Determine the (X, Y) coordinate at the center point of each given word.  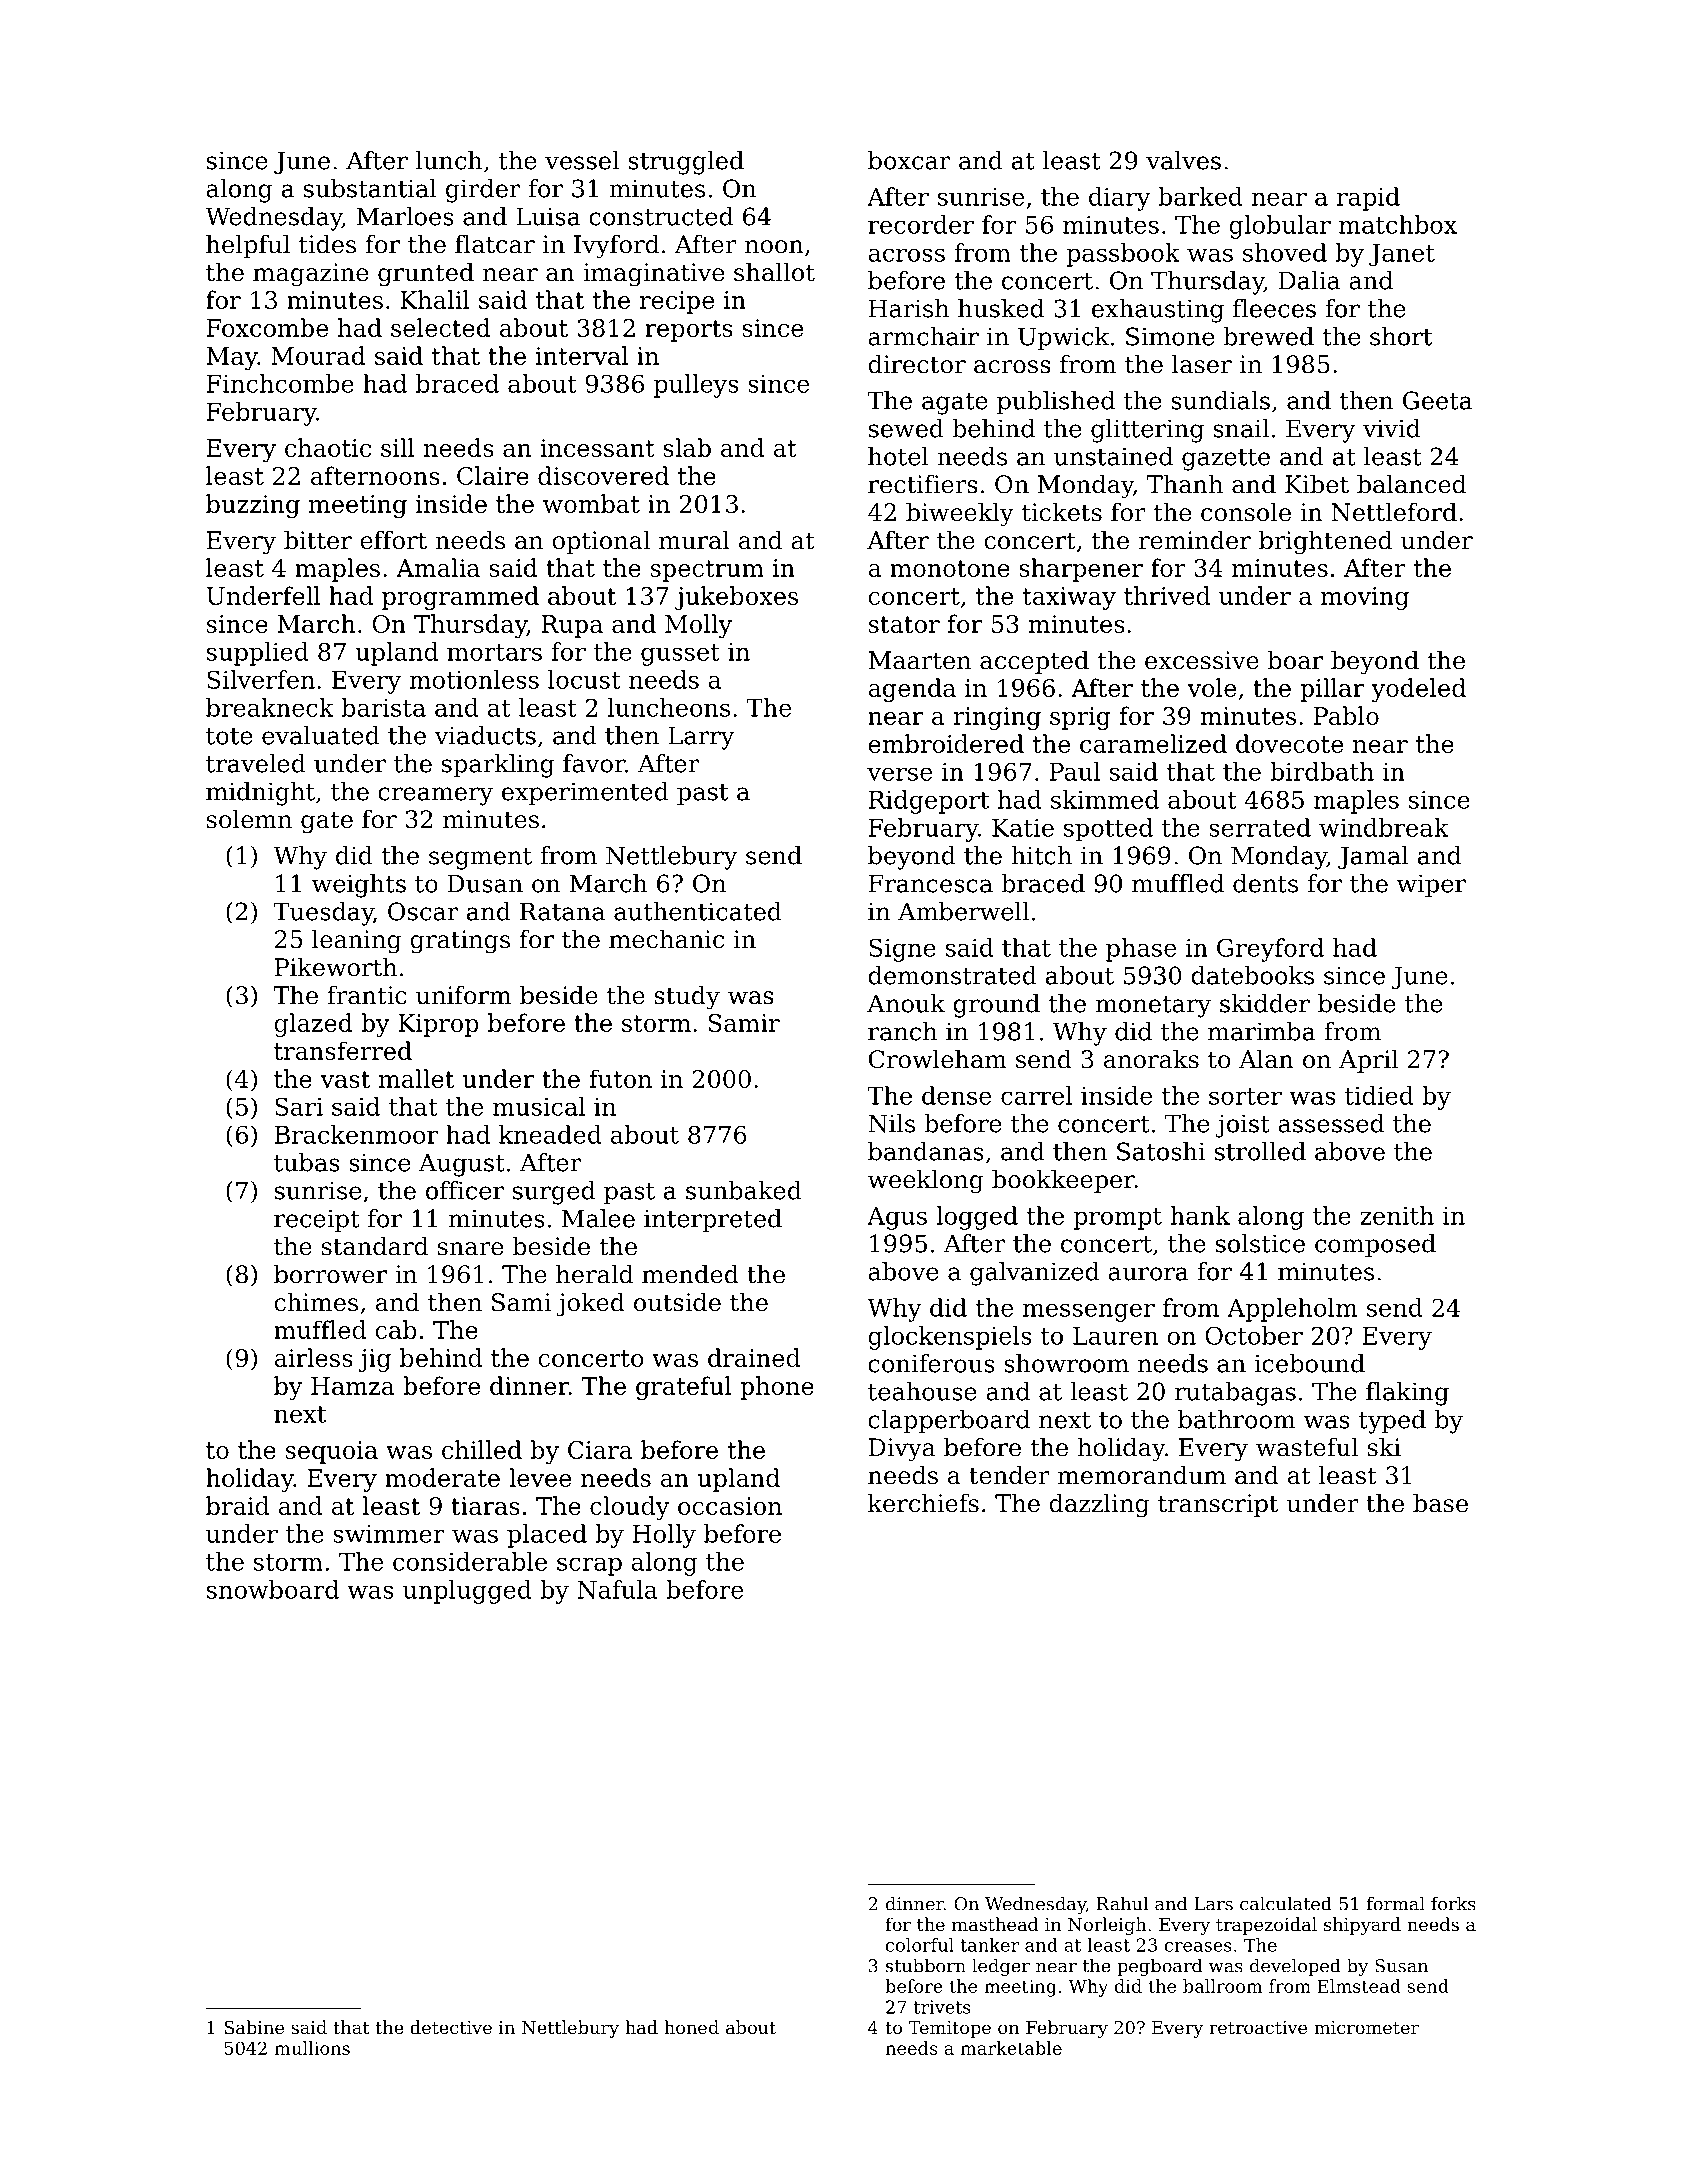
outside (677, 1302)
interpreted (713, 1220)
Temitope (949, 2029)
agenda (912, 690)
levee (540, 1477)
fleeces (1274, 308)
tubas (307, 1162)
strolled (1260, 1151)
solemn (249, 819)
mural (694, 540)
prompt (1117, 1219)
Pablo (1346, 715)
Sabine (254, 2027)
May (232, 358)
